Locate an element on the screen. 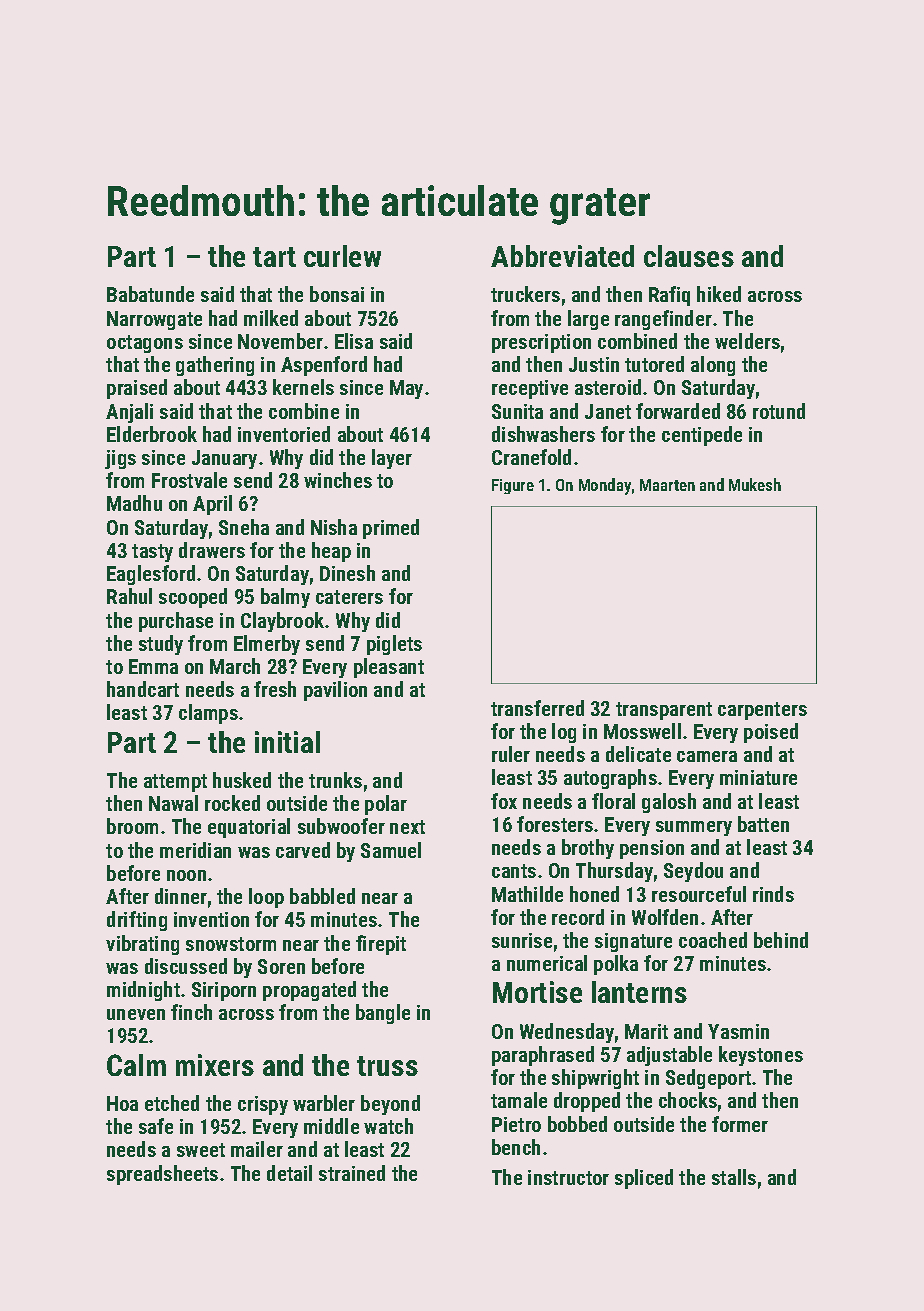  spreadsheets is located at coordinates (162, 1175).
